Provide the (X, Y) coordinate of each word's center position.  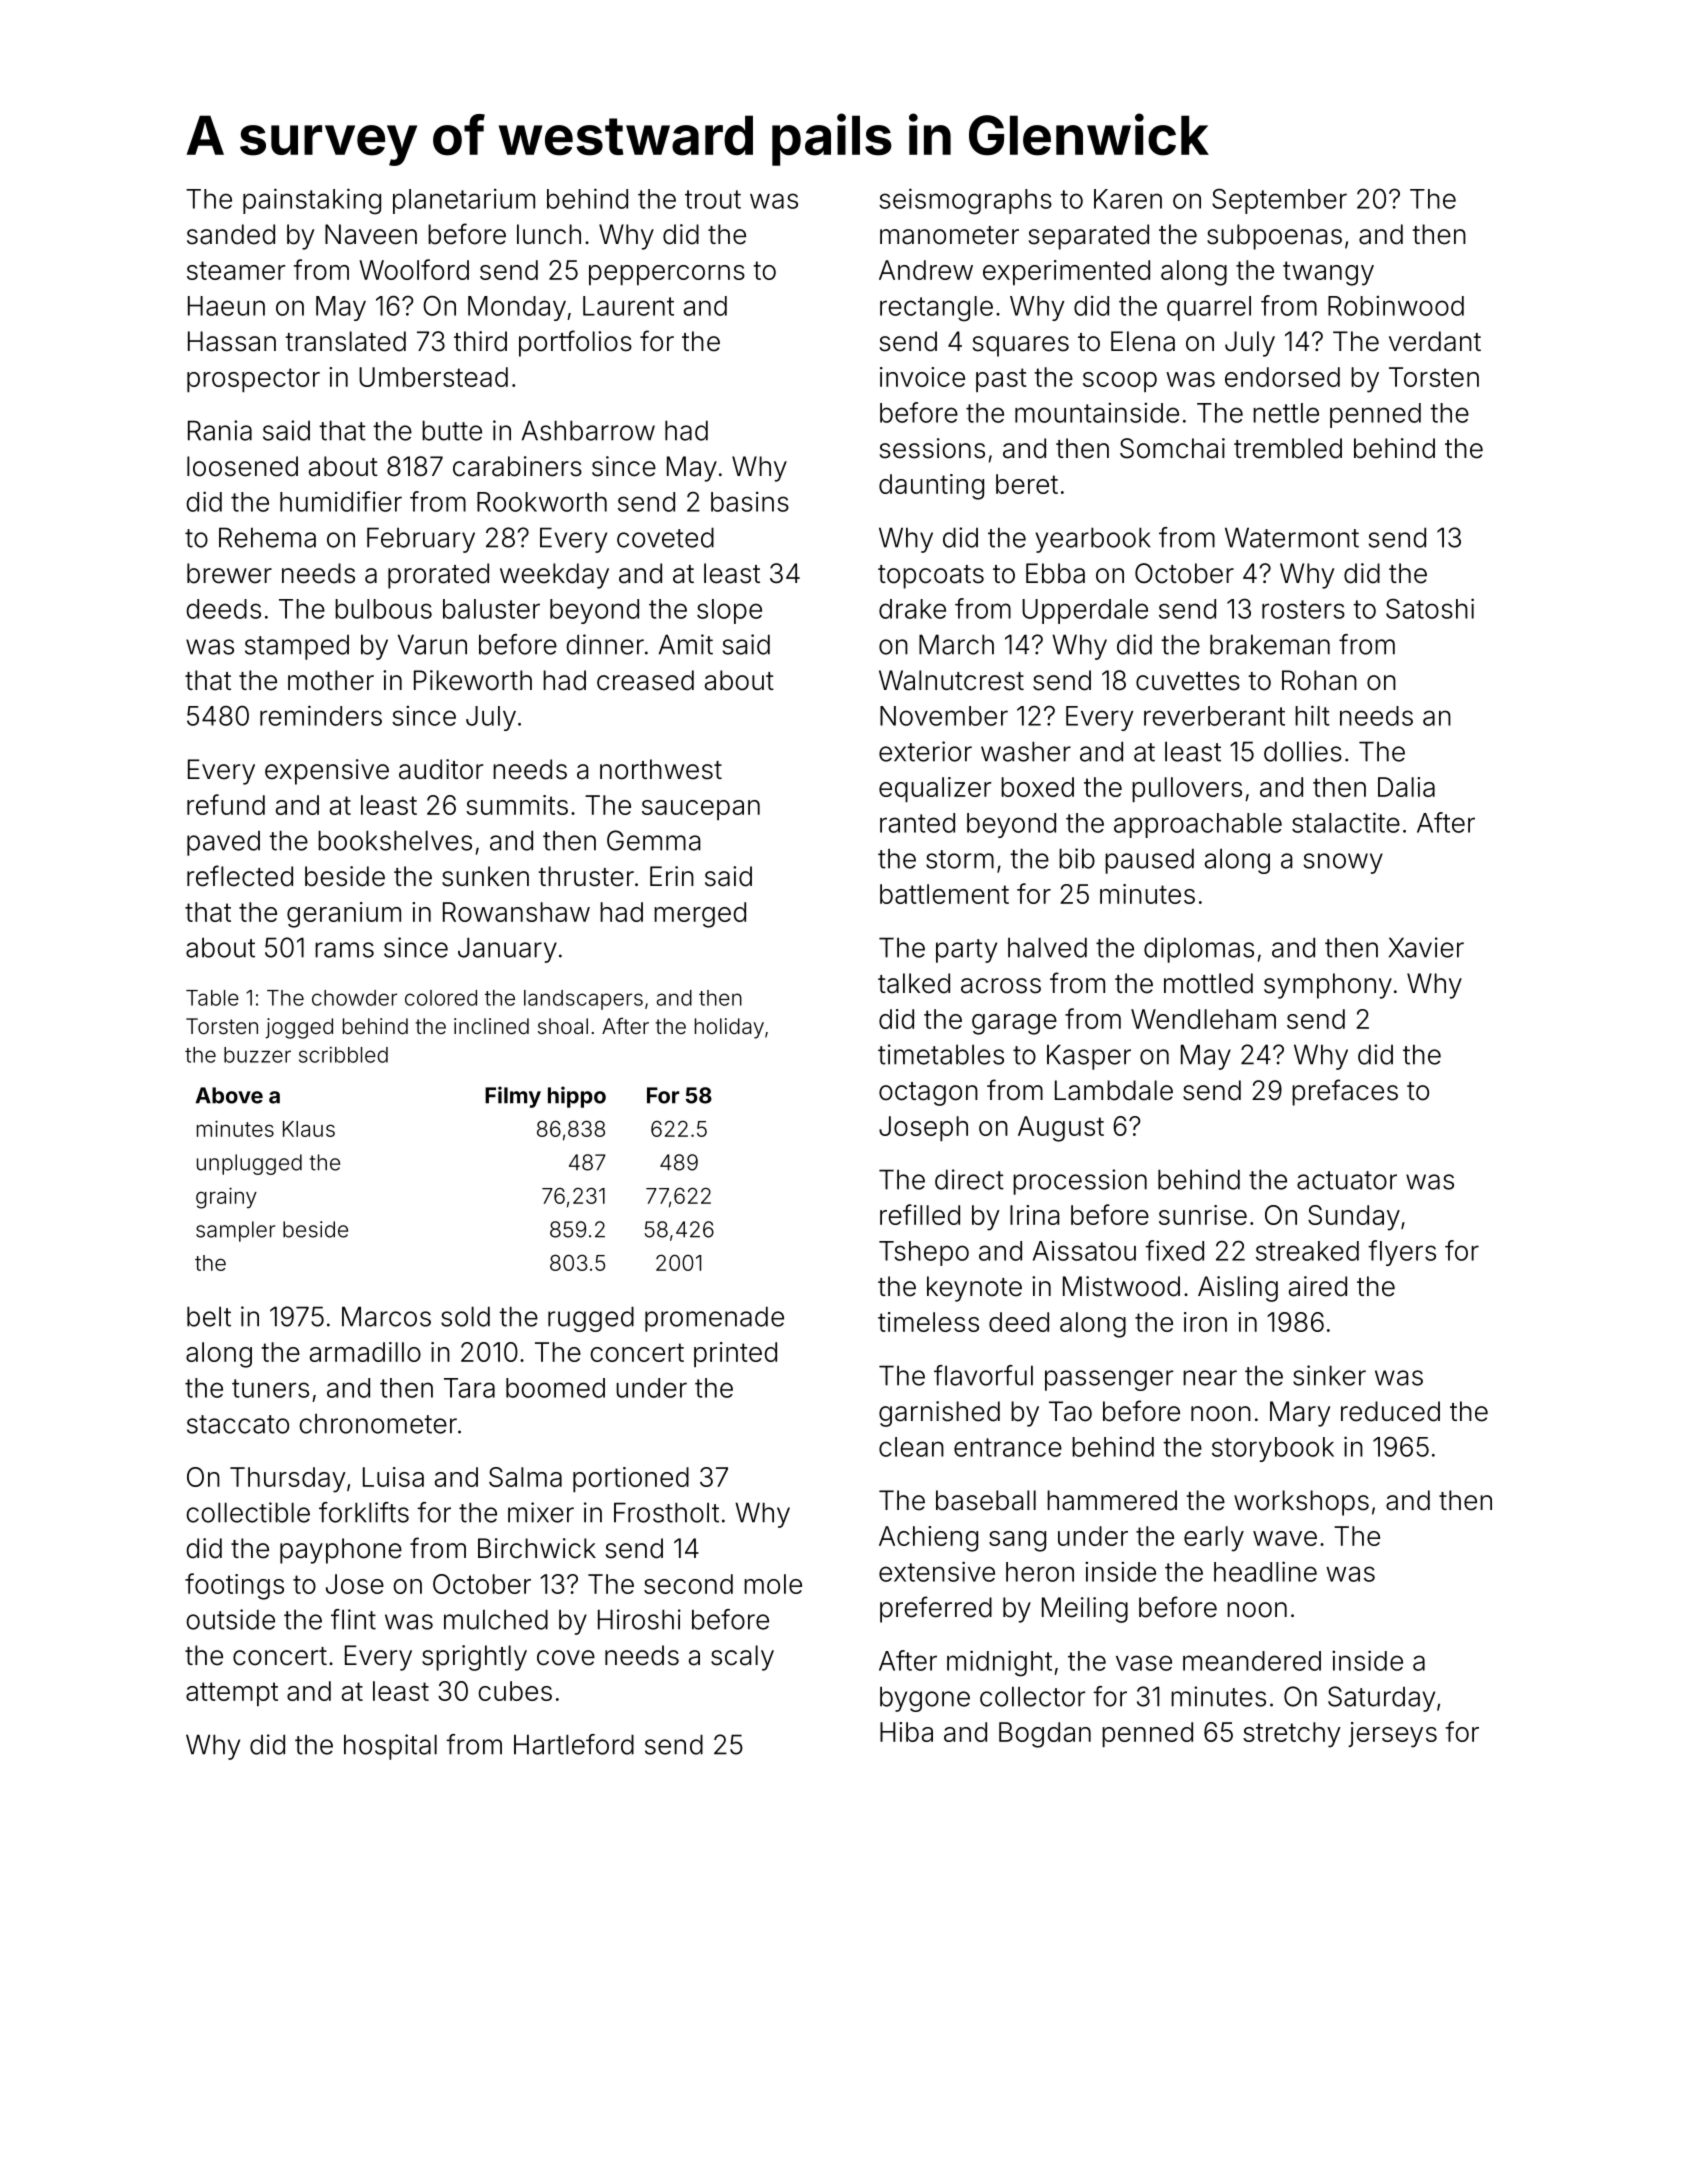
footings (234, 1586)
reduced (1390, 1411)
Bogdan (1045, 1735)
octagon (928, 1094)
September (1279, 201)
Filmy (513, 1097)
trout (713, 199)
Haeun (226, 306)
